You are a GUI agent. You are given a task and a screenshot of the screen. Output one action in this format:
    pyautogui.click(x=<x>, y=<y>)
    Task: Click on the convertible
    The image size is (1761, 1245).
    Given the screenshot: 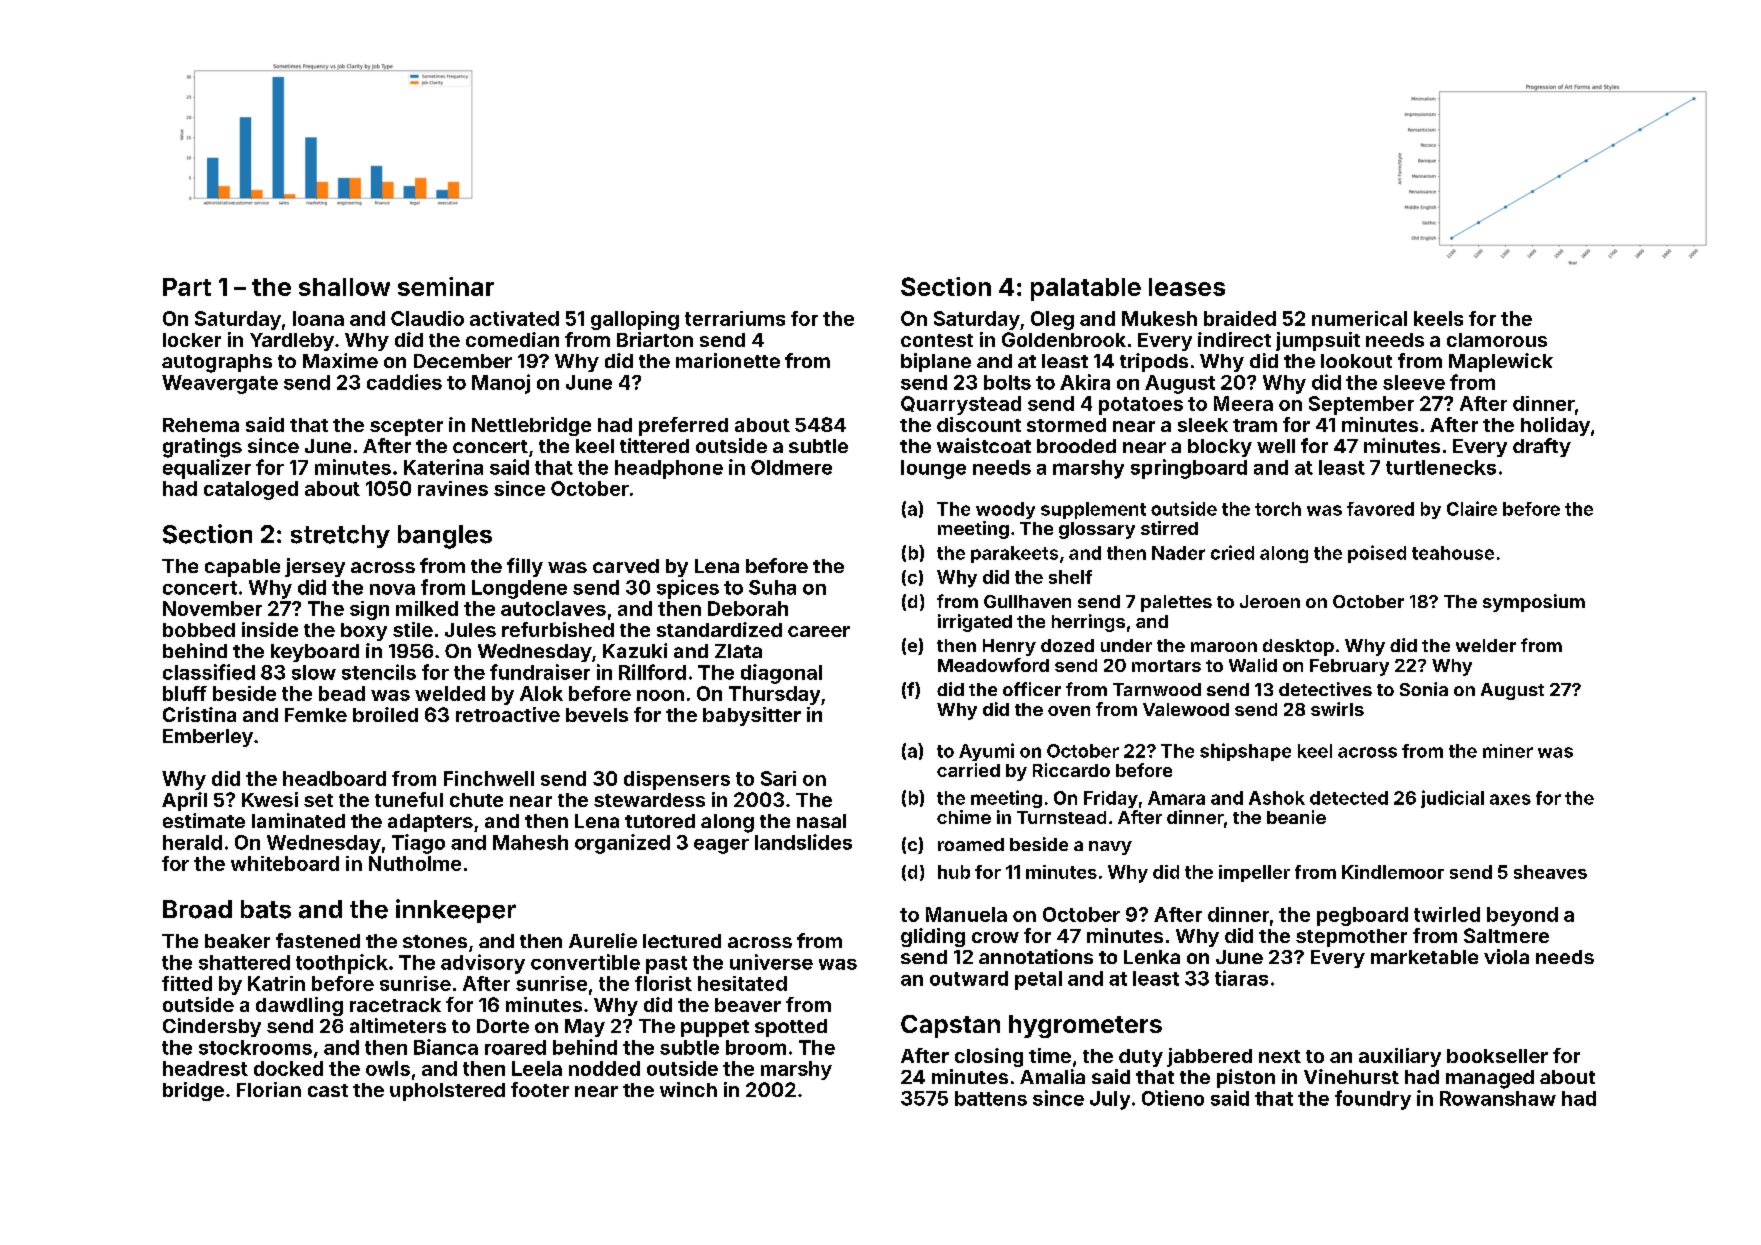 What is the action you would take?
    pyautogui.click(x=585, y=962)
